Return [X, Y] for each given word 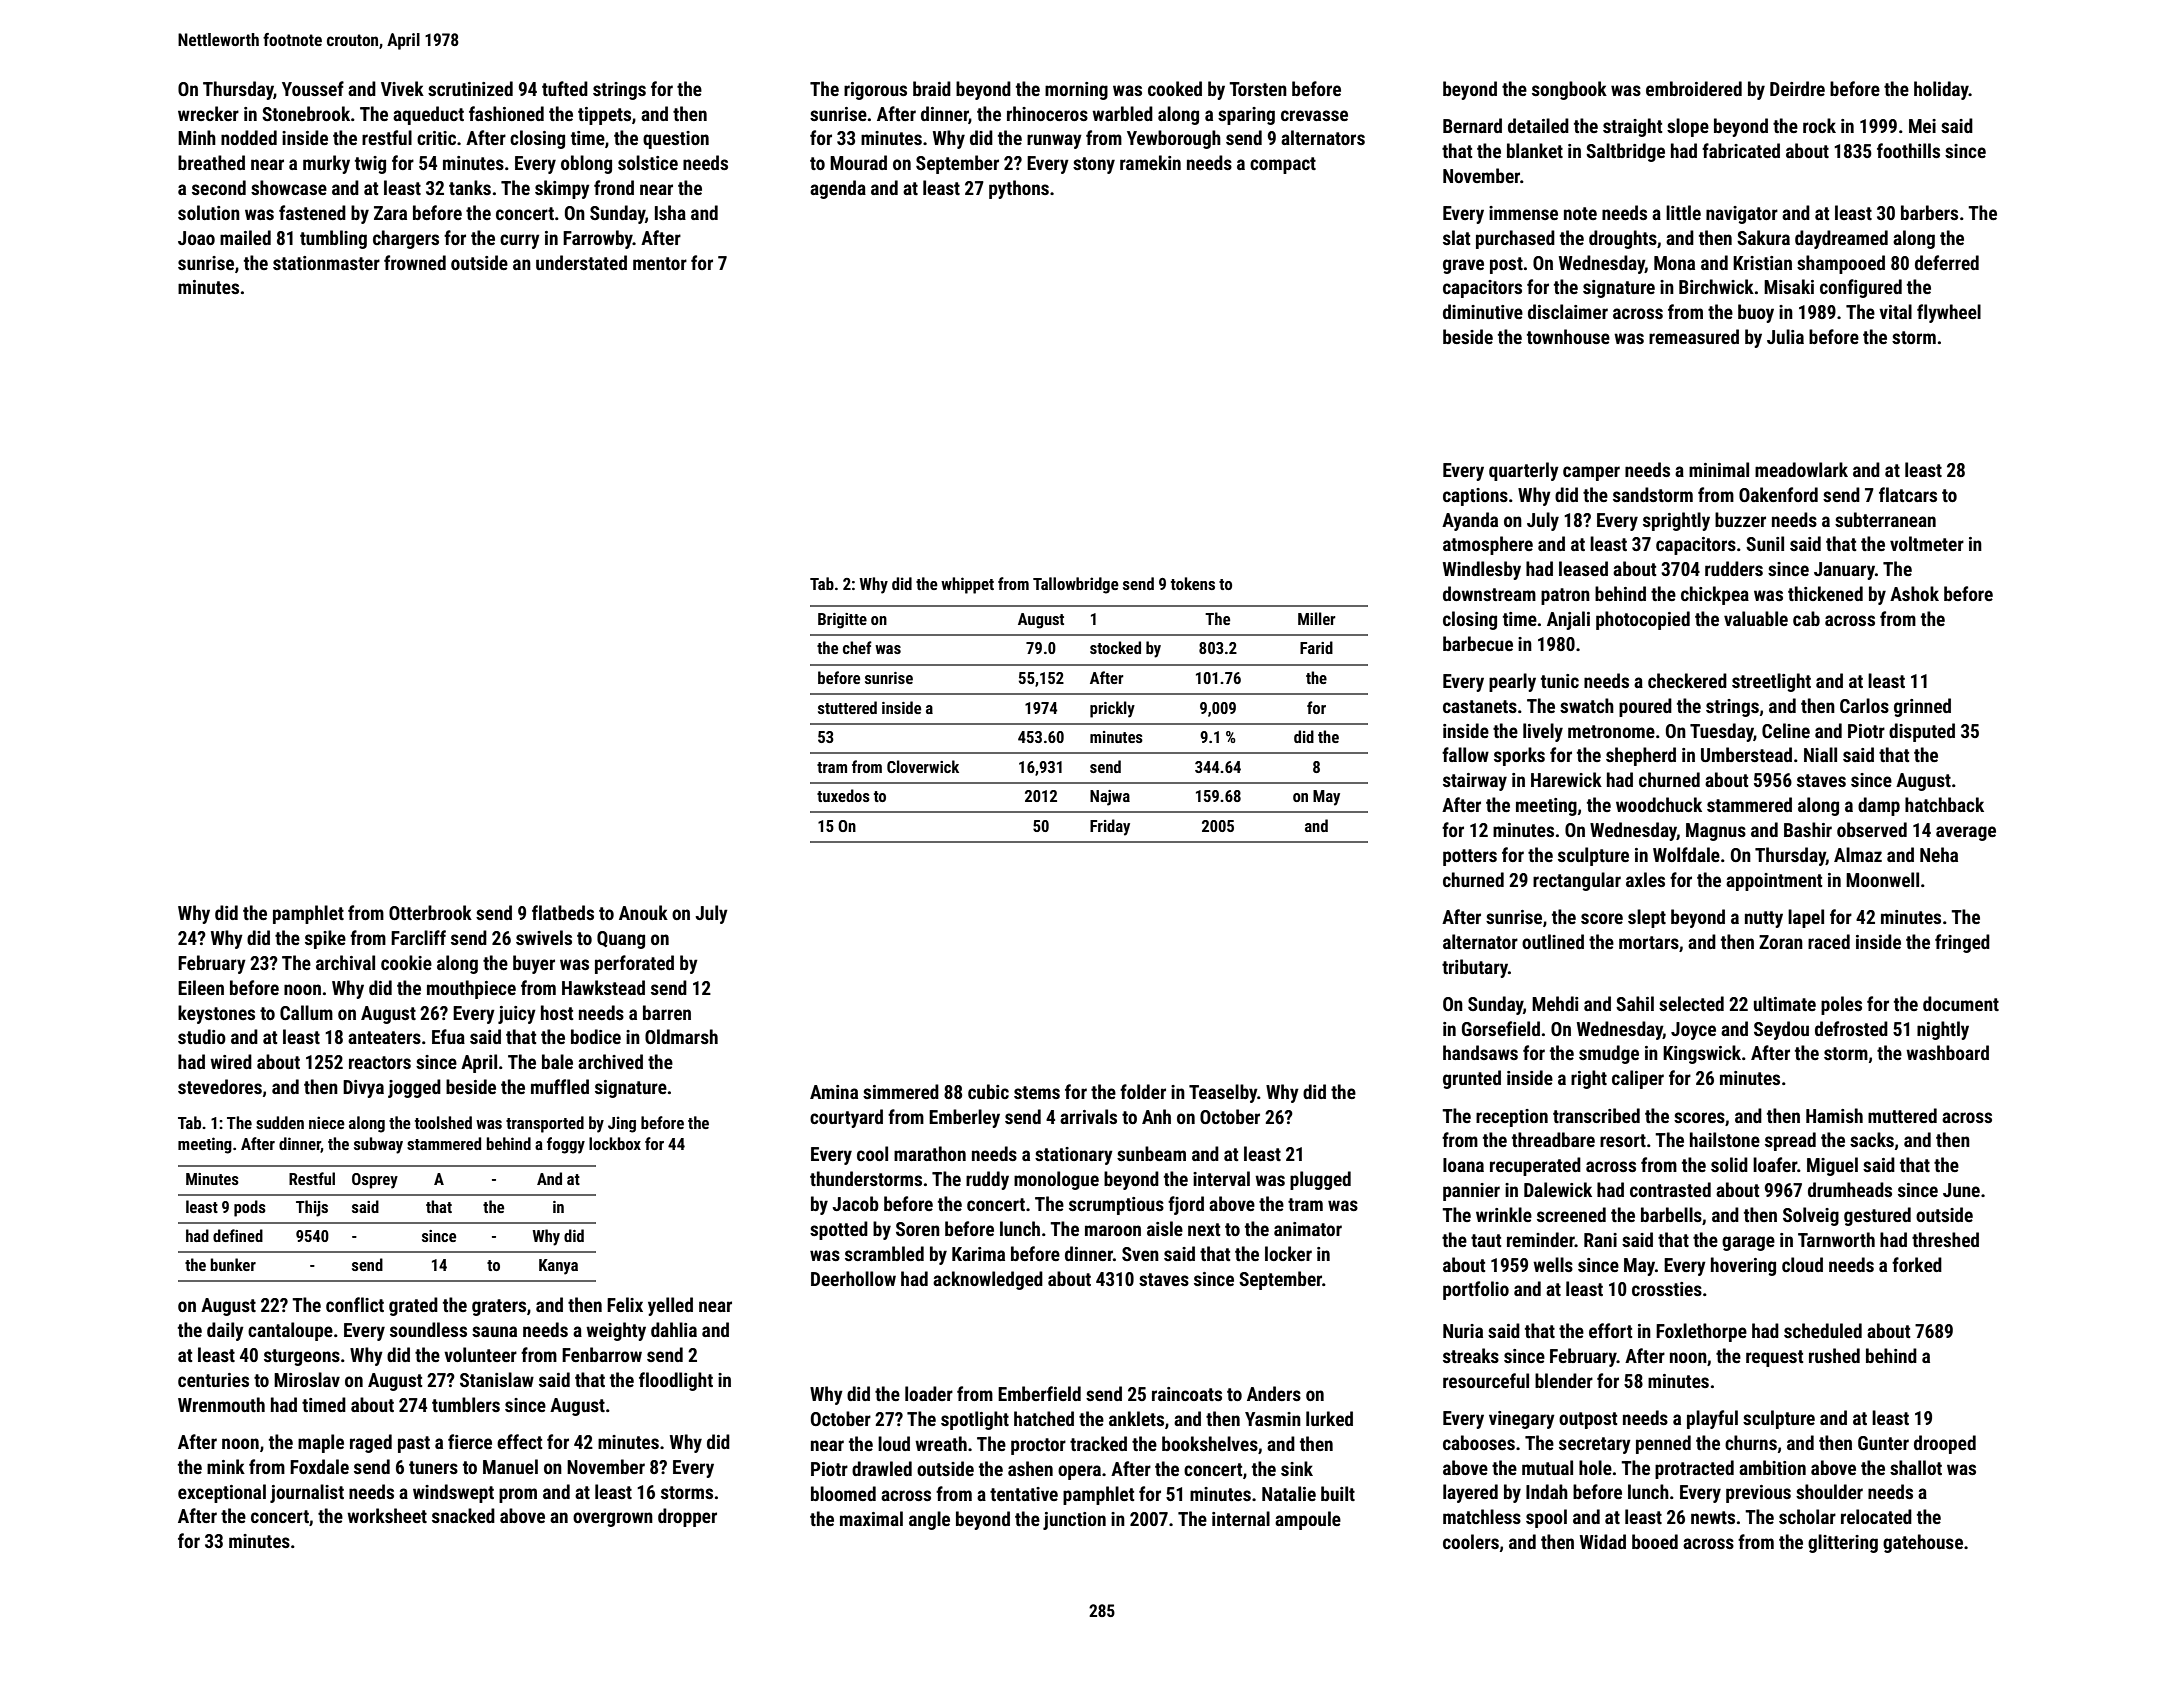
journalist [307, 1493]
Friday [1110, 827]
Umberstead [1746, 754]
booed [1655, 1541]
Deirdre [1797, 88]
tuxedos [843, 795]
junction [1074, 1521]
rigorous [875, 91]
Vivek [402, 88]
